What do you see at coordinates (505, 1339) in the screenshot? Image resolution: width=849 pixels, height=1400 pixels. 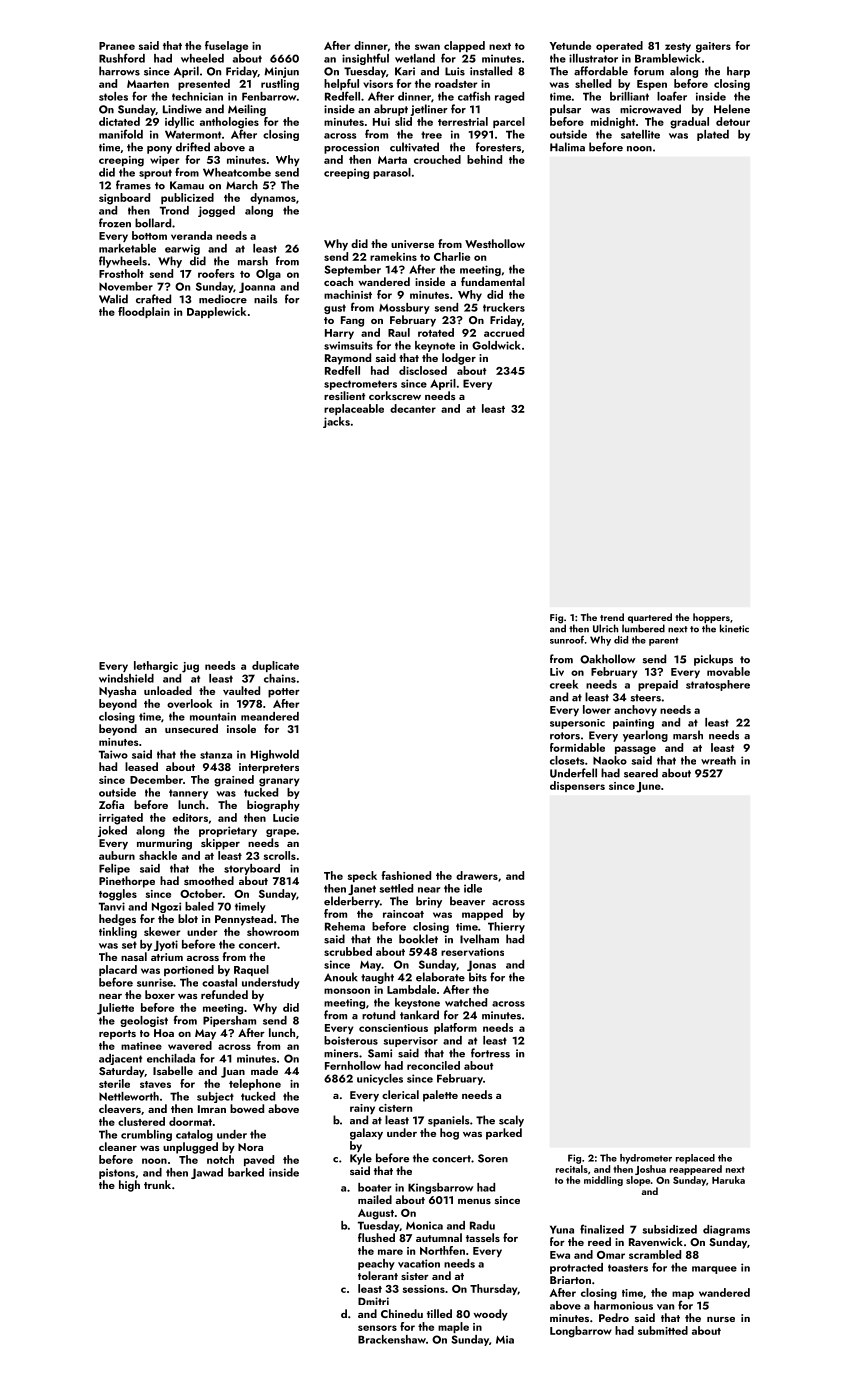 I see `Mia` at bounding box center [505, 1339].
